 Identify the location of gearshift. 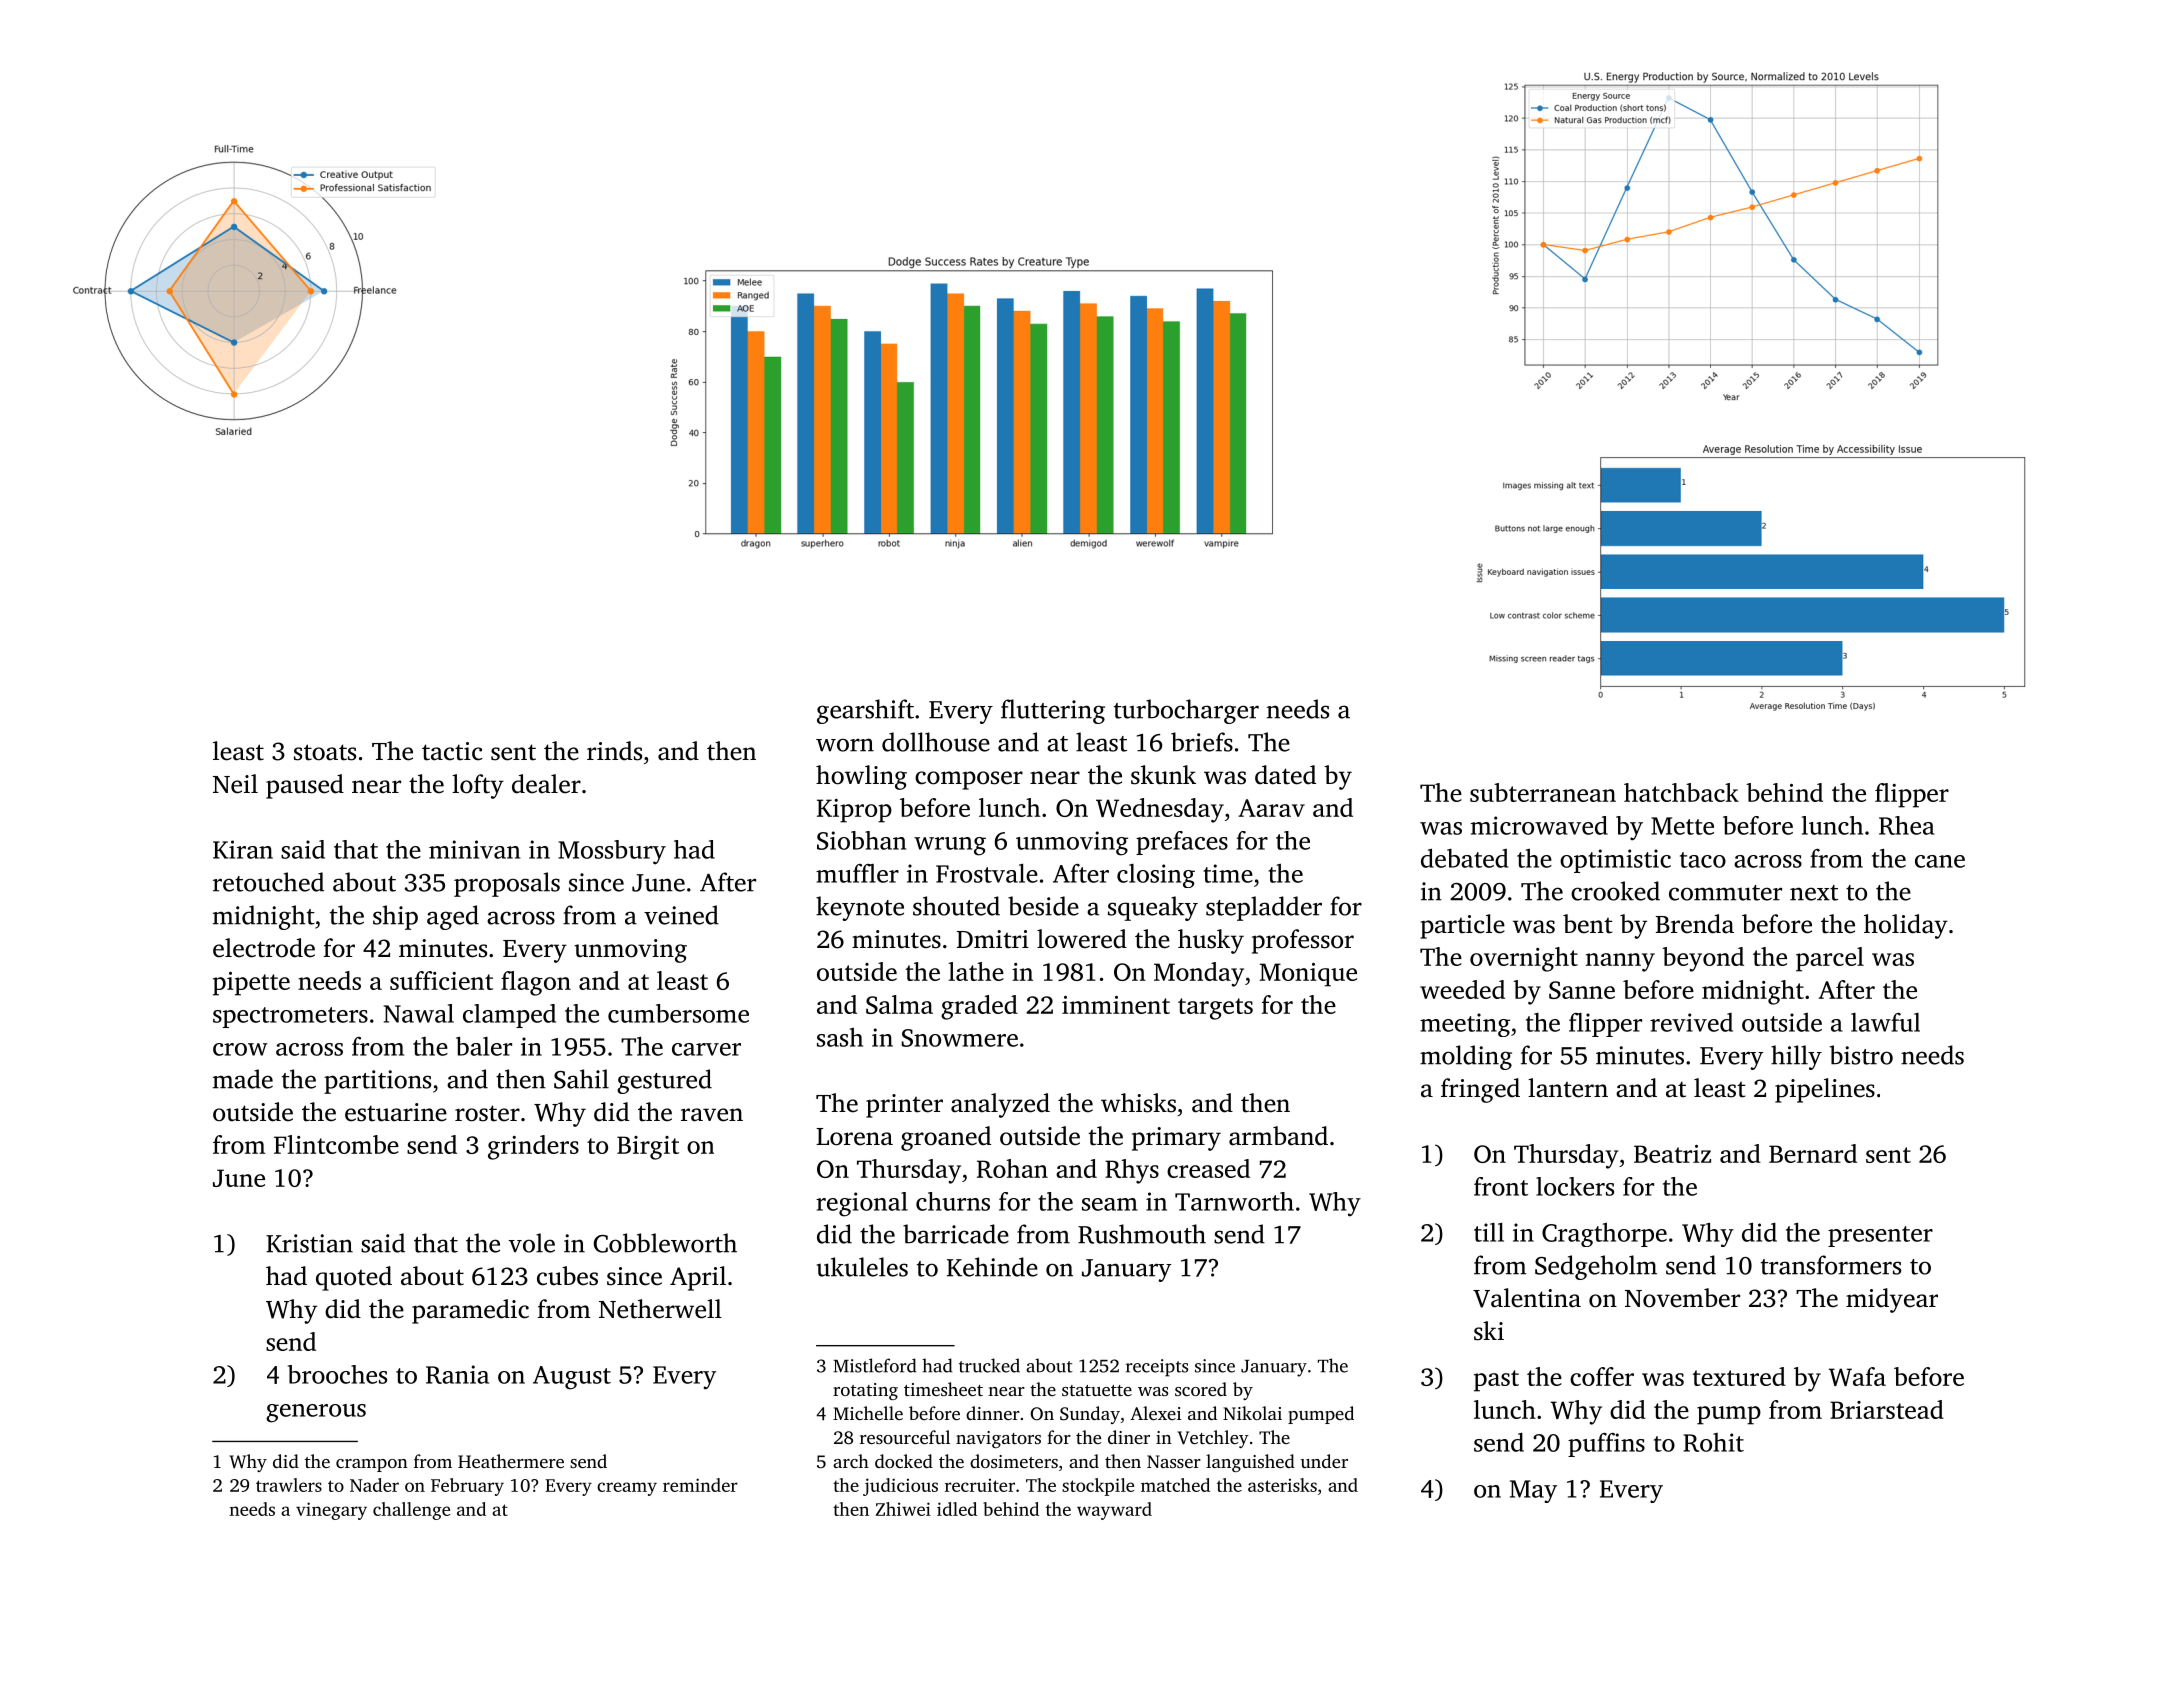
(865, 711).
